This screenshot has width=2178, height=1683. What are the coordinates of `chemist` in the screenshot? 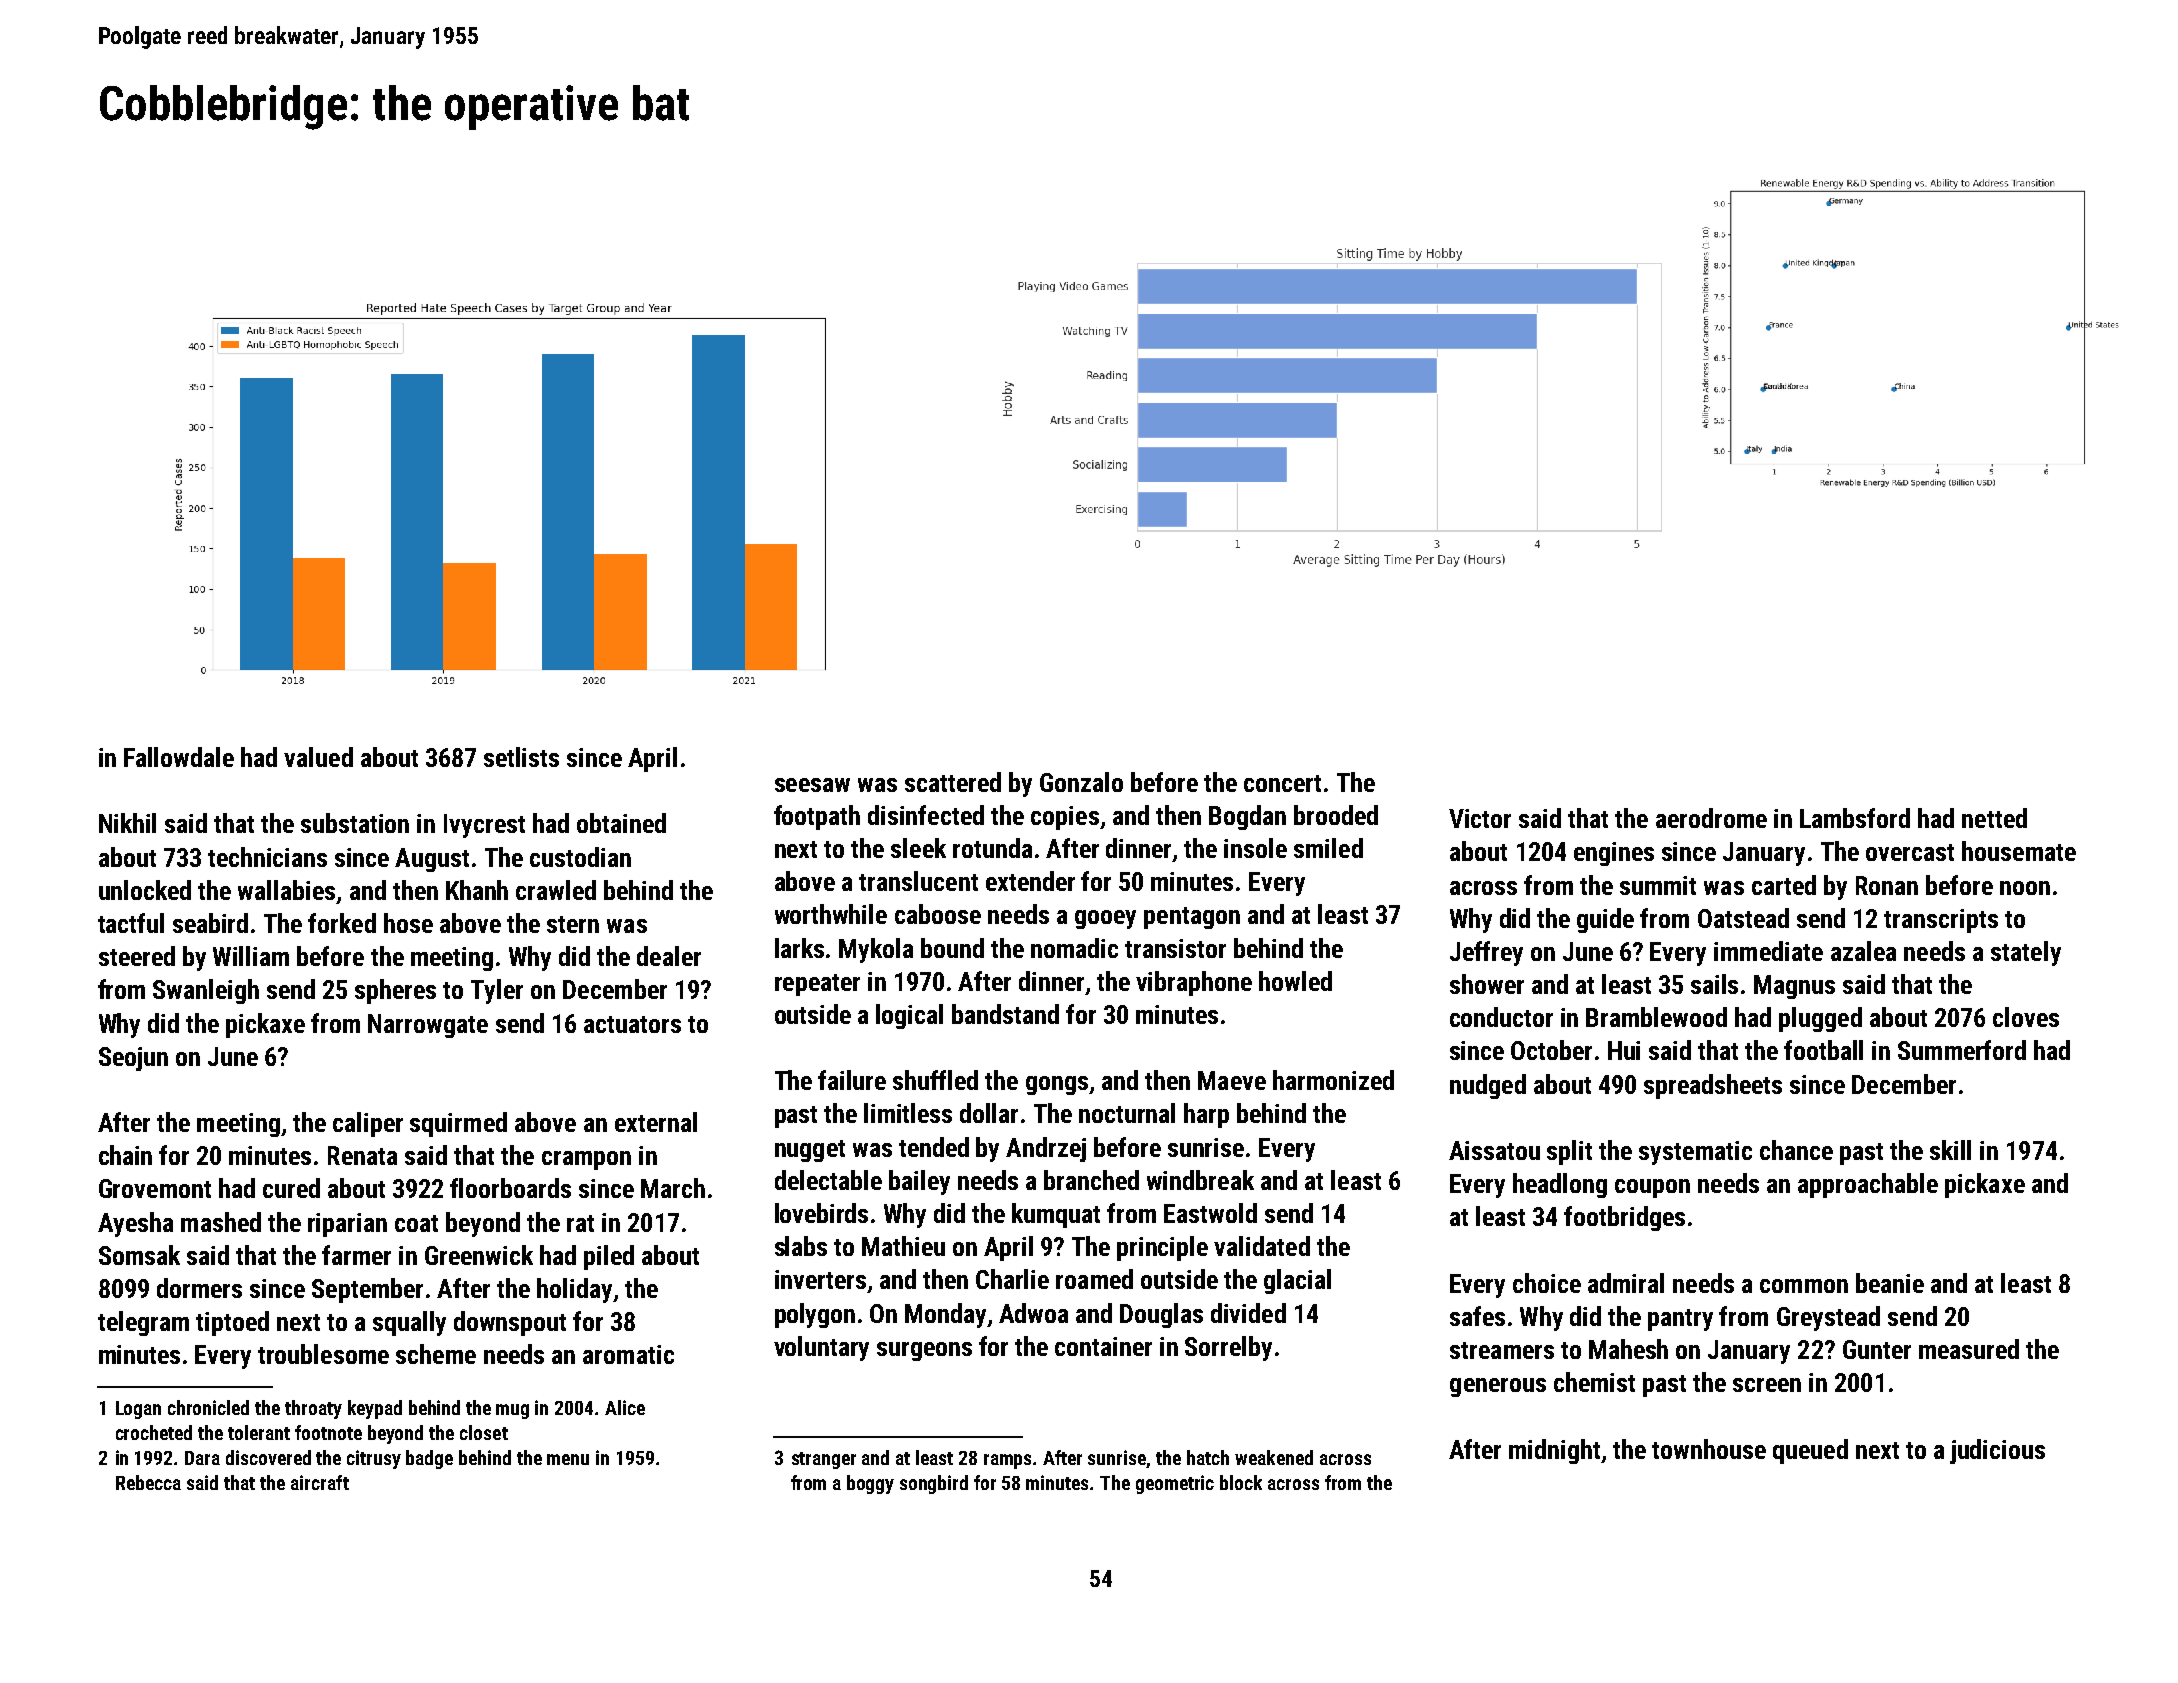 It's located at (1594, 1382).
